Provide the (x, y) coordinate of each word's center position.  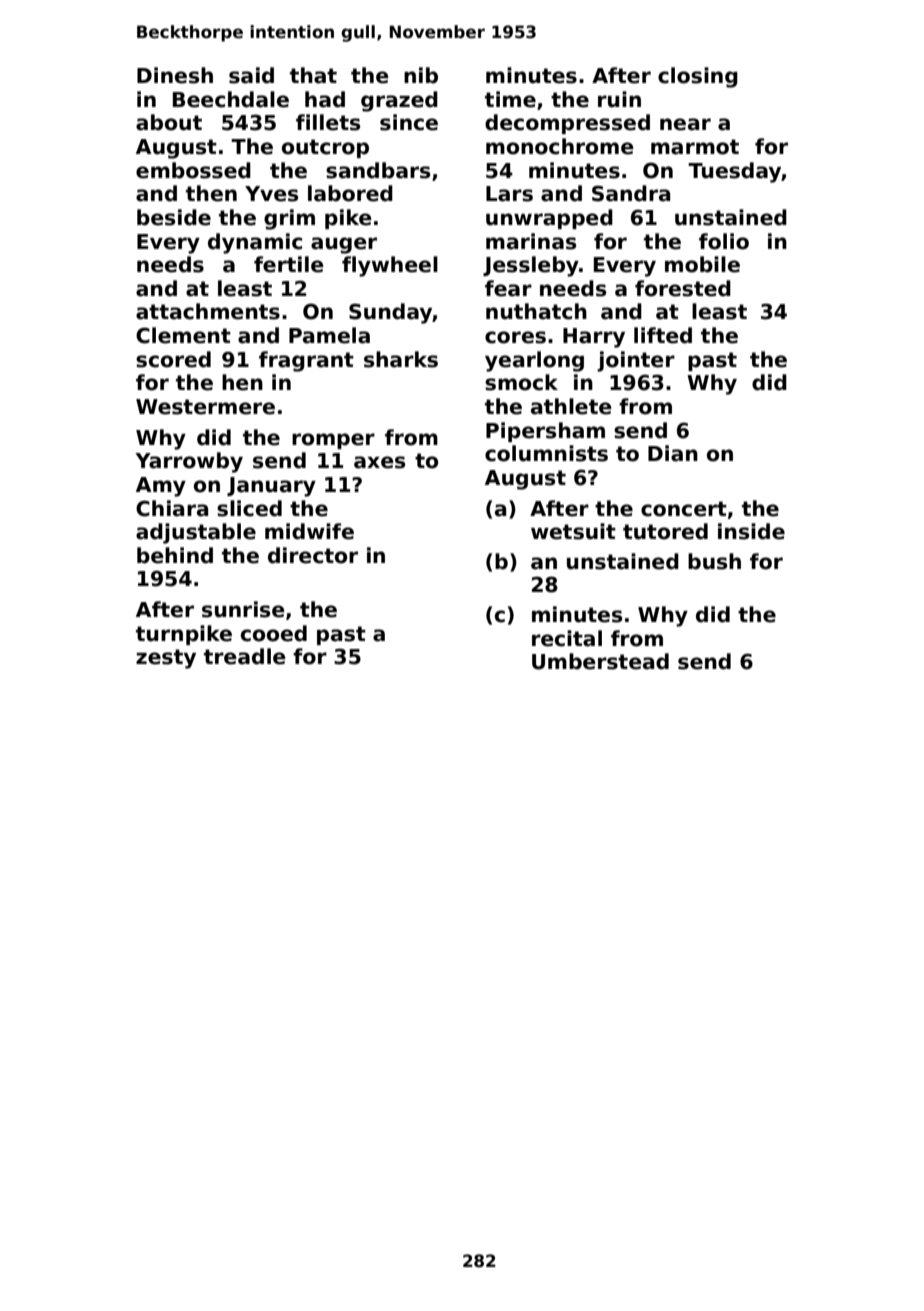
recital (567, 638)
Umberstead (600, 661)
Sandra (631, 193)
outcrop (325, 148)
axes (379, 462)
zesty (166, 659)
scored (173, 359)
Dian (673, 453)
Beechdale (231, 99)
